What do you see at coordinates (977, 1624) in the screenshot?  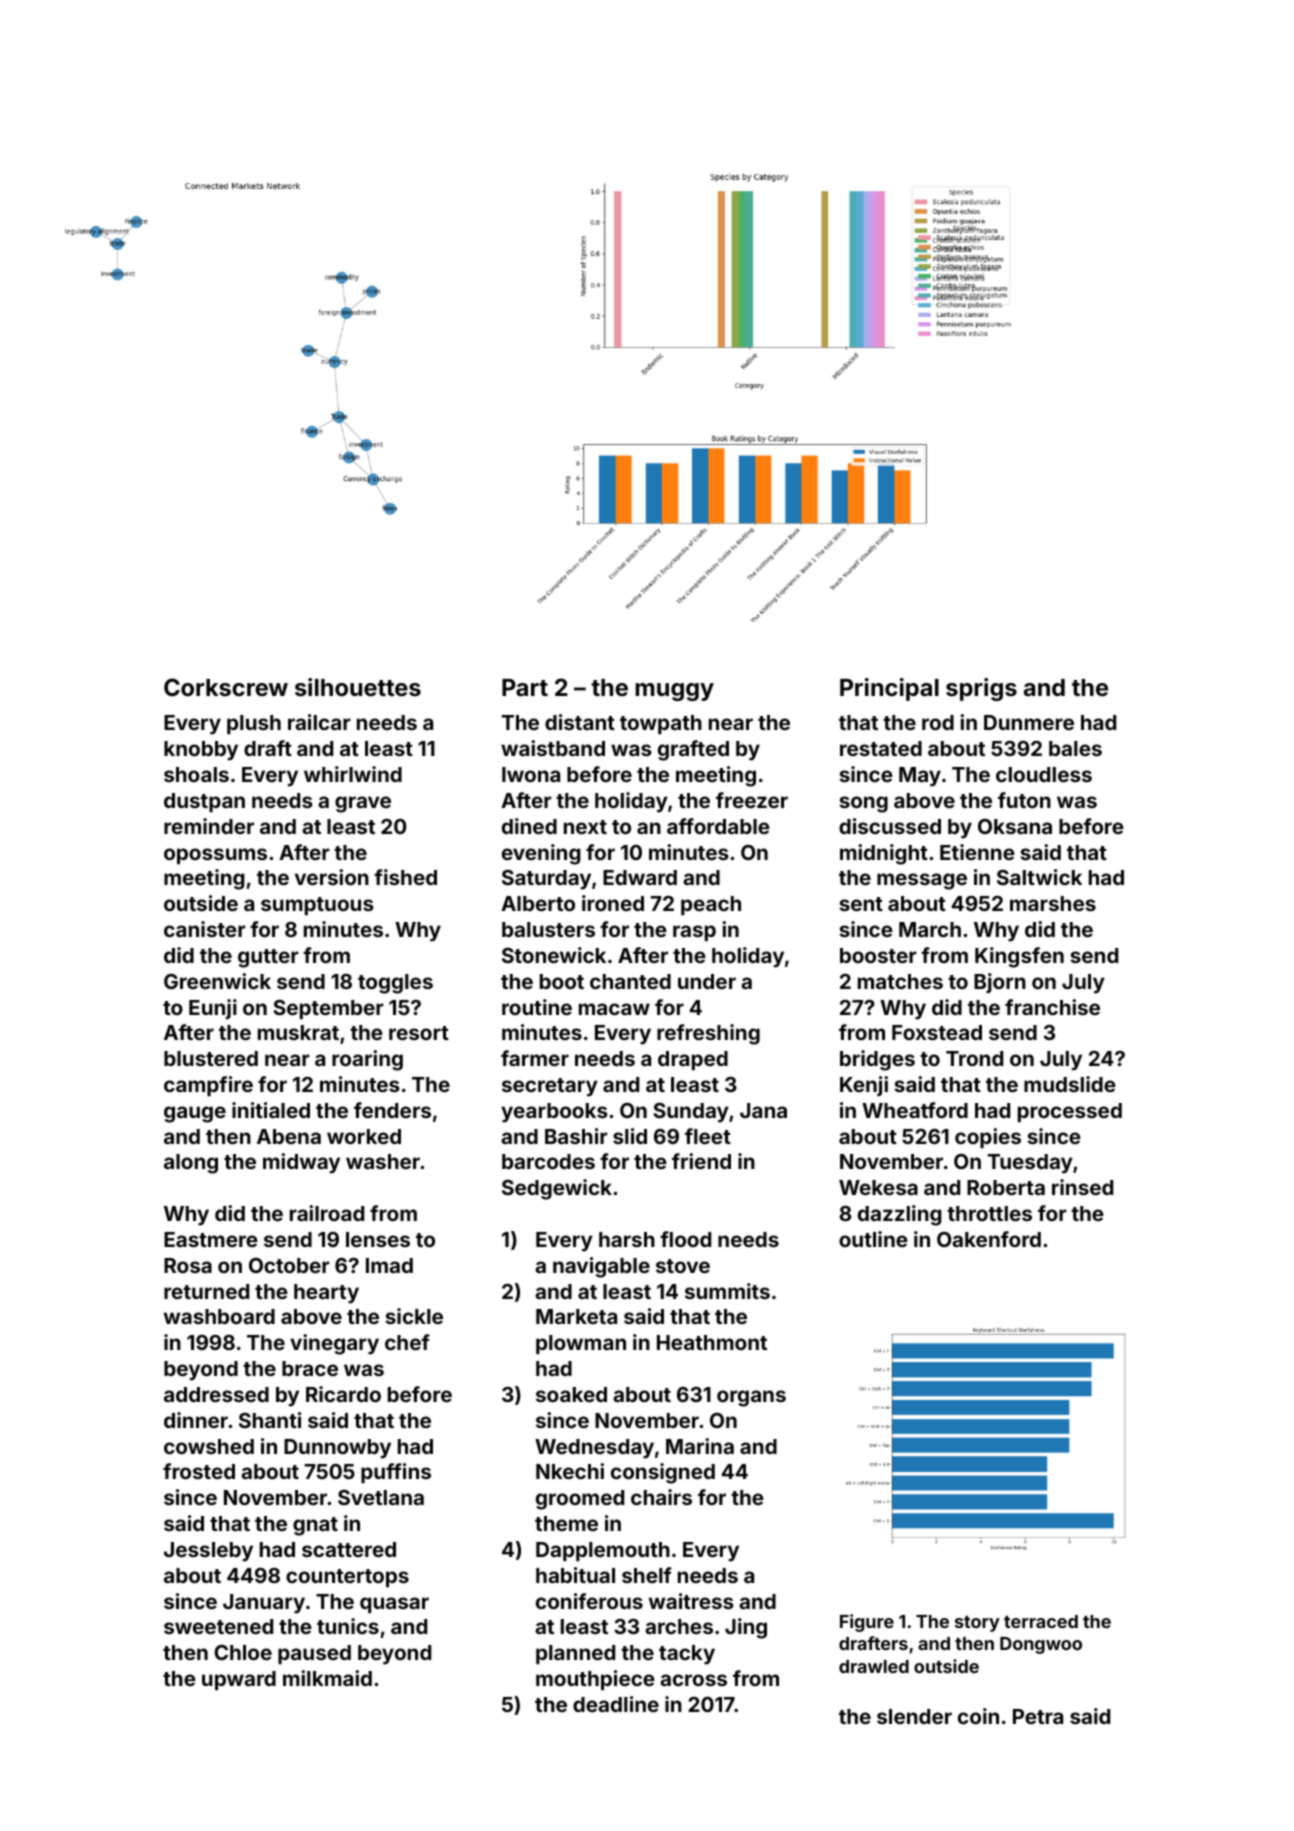 I see `story` at bounding box center [977, 1624].
